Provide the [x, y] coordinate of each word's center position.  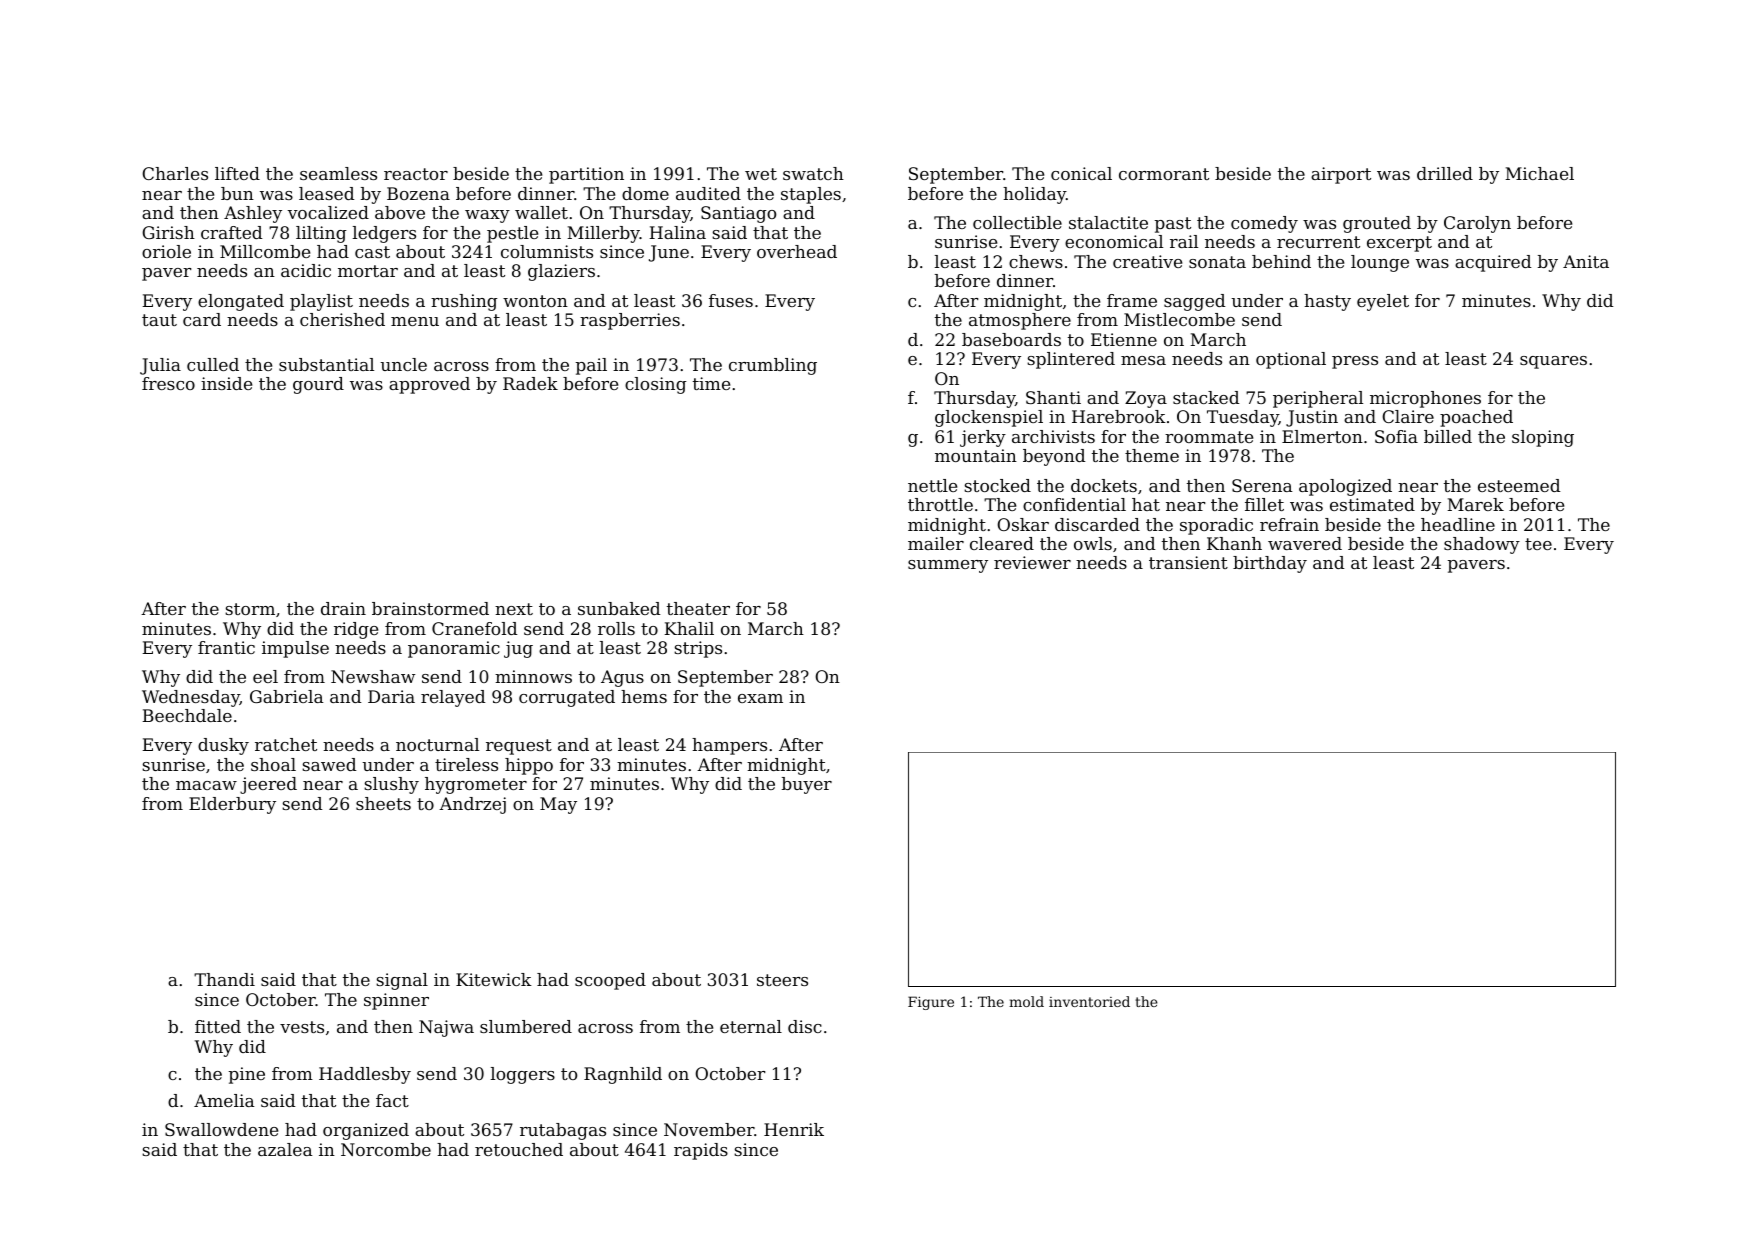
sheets [383, 803]
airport [1341, 175]
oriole [166, 251]
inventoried [1089, 1001]
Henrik [794, 1129]
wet [761, 174]
